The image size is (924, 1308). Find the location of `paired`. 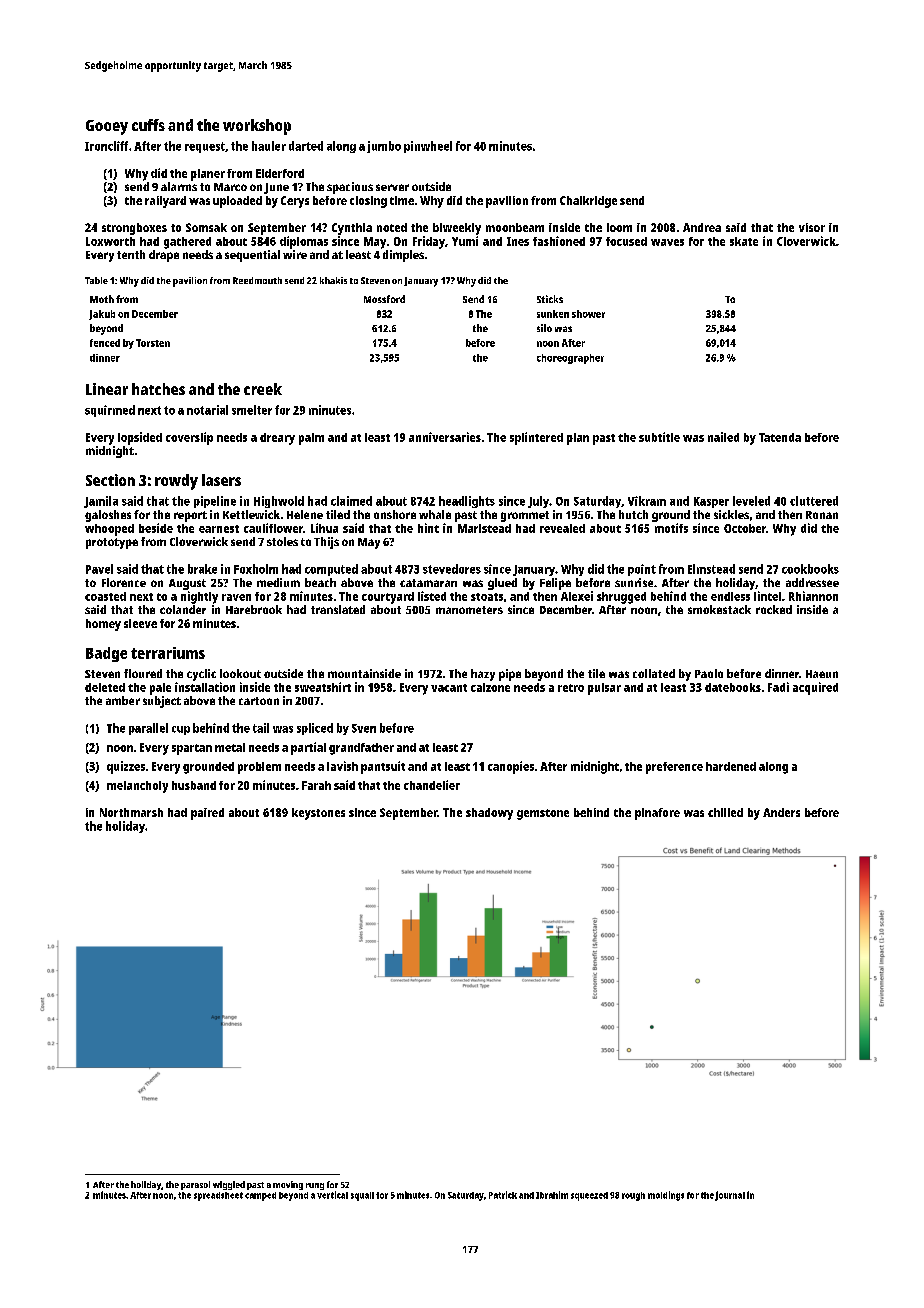

paired is located at coordinates (207, 814).
